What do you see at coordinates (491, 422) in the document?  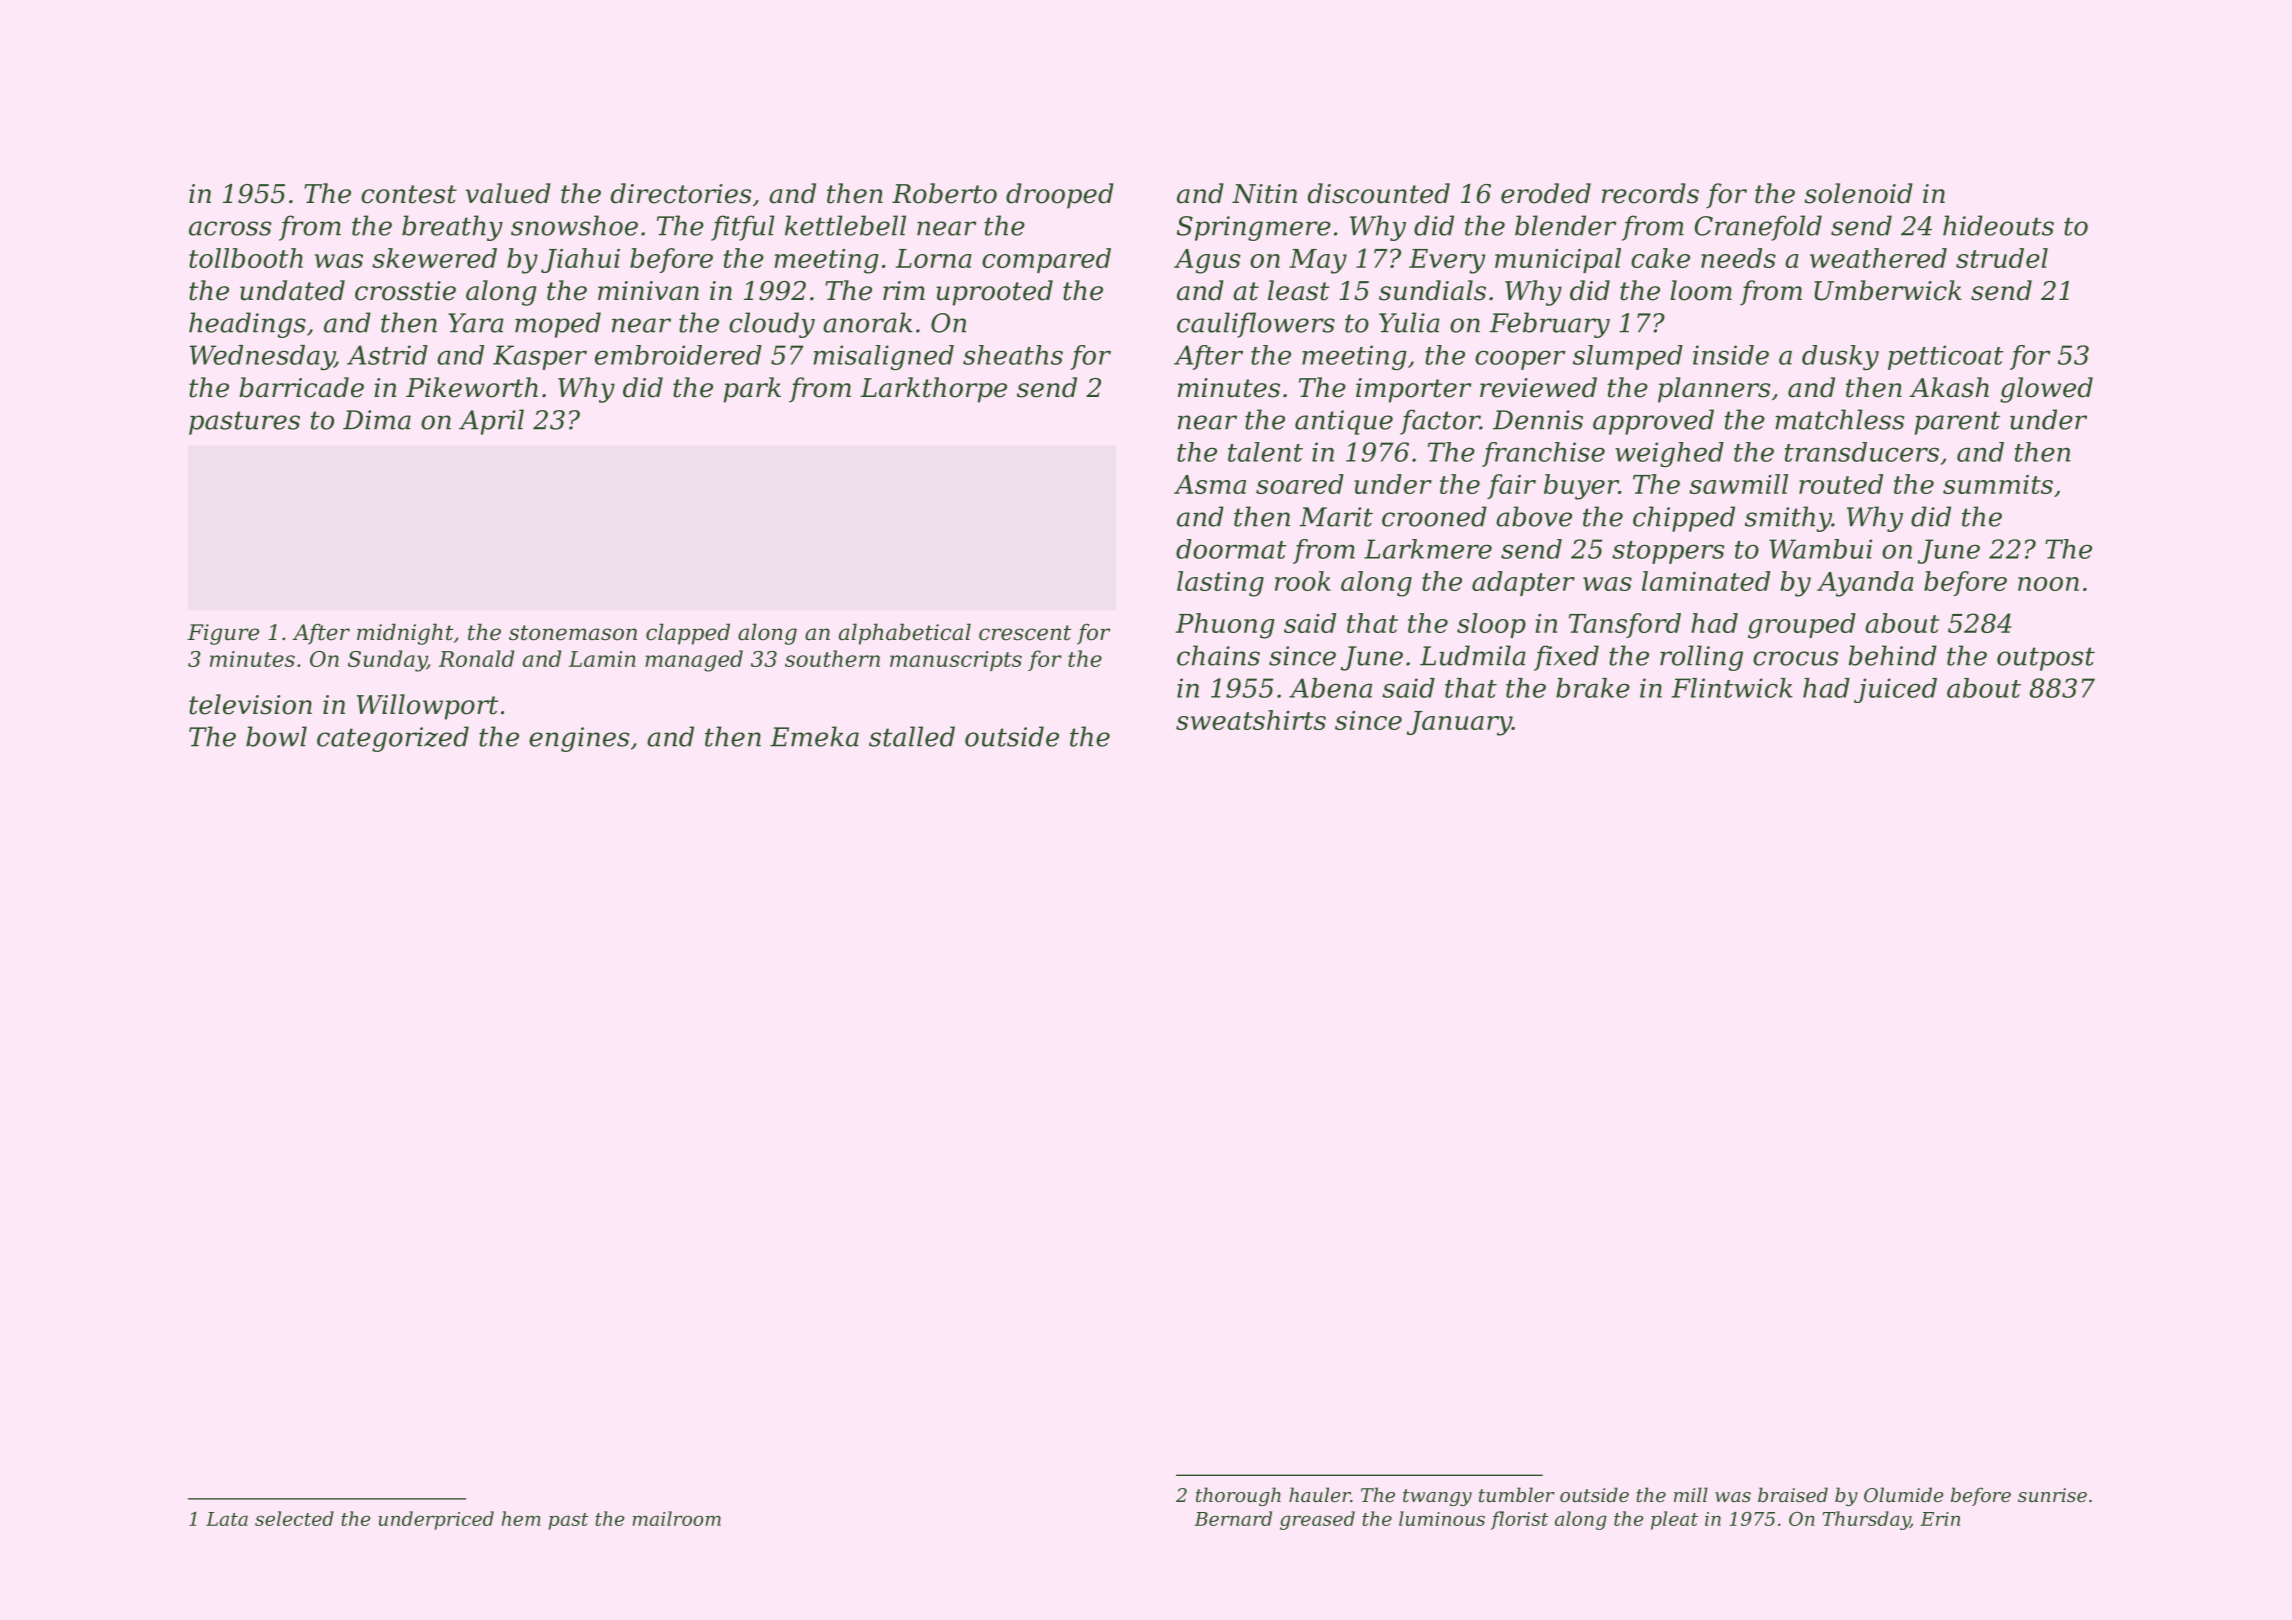 I see `April` at bounding box center [491, 422].
